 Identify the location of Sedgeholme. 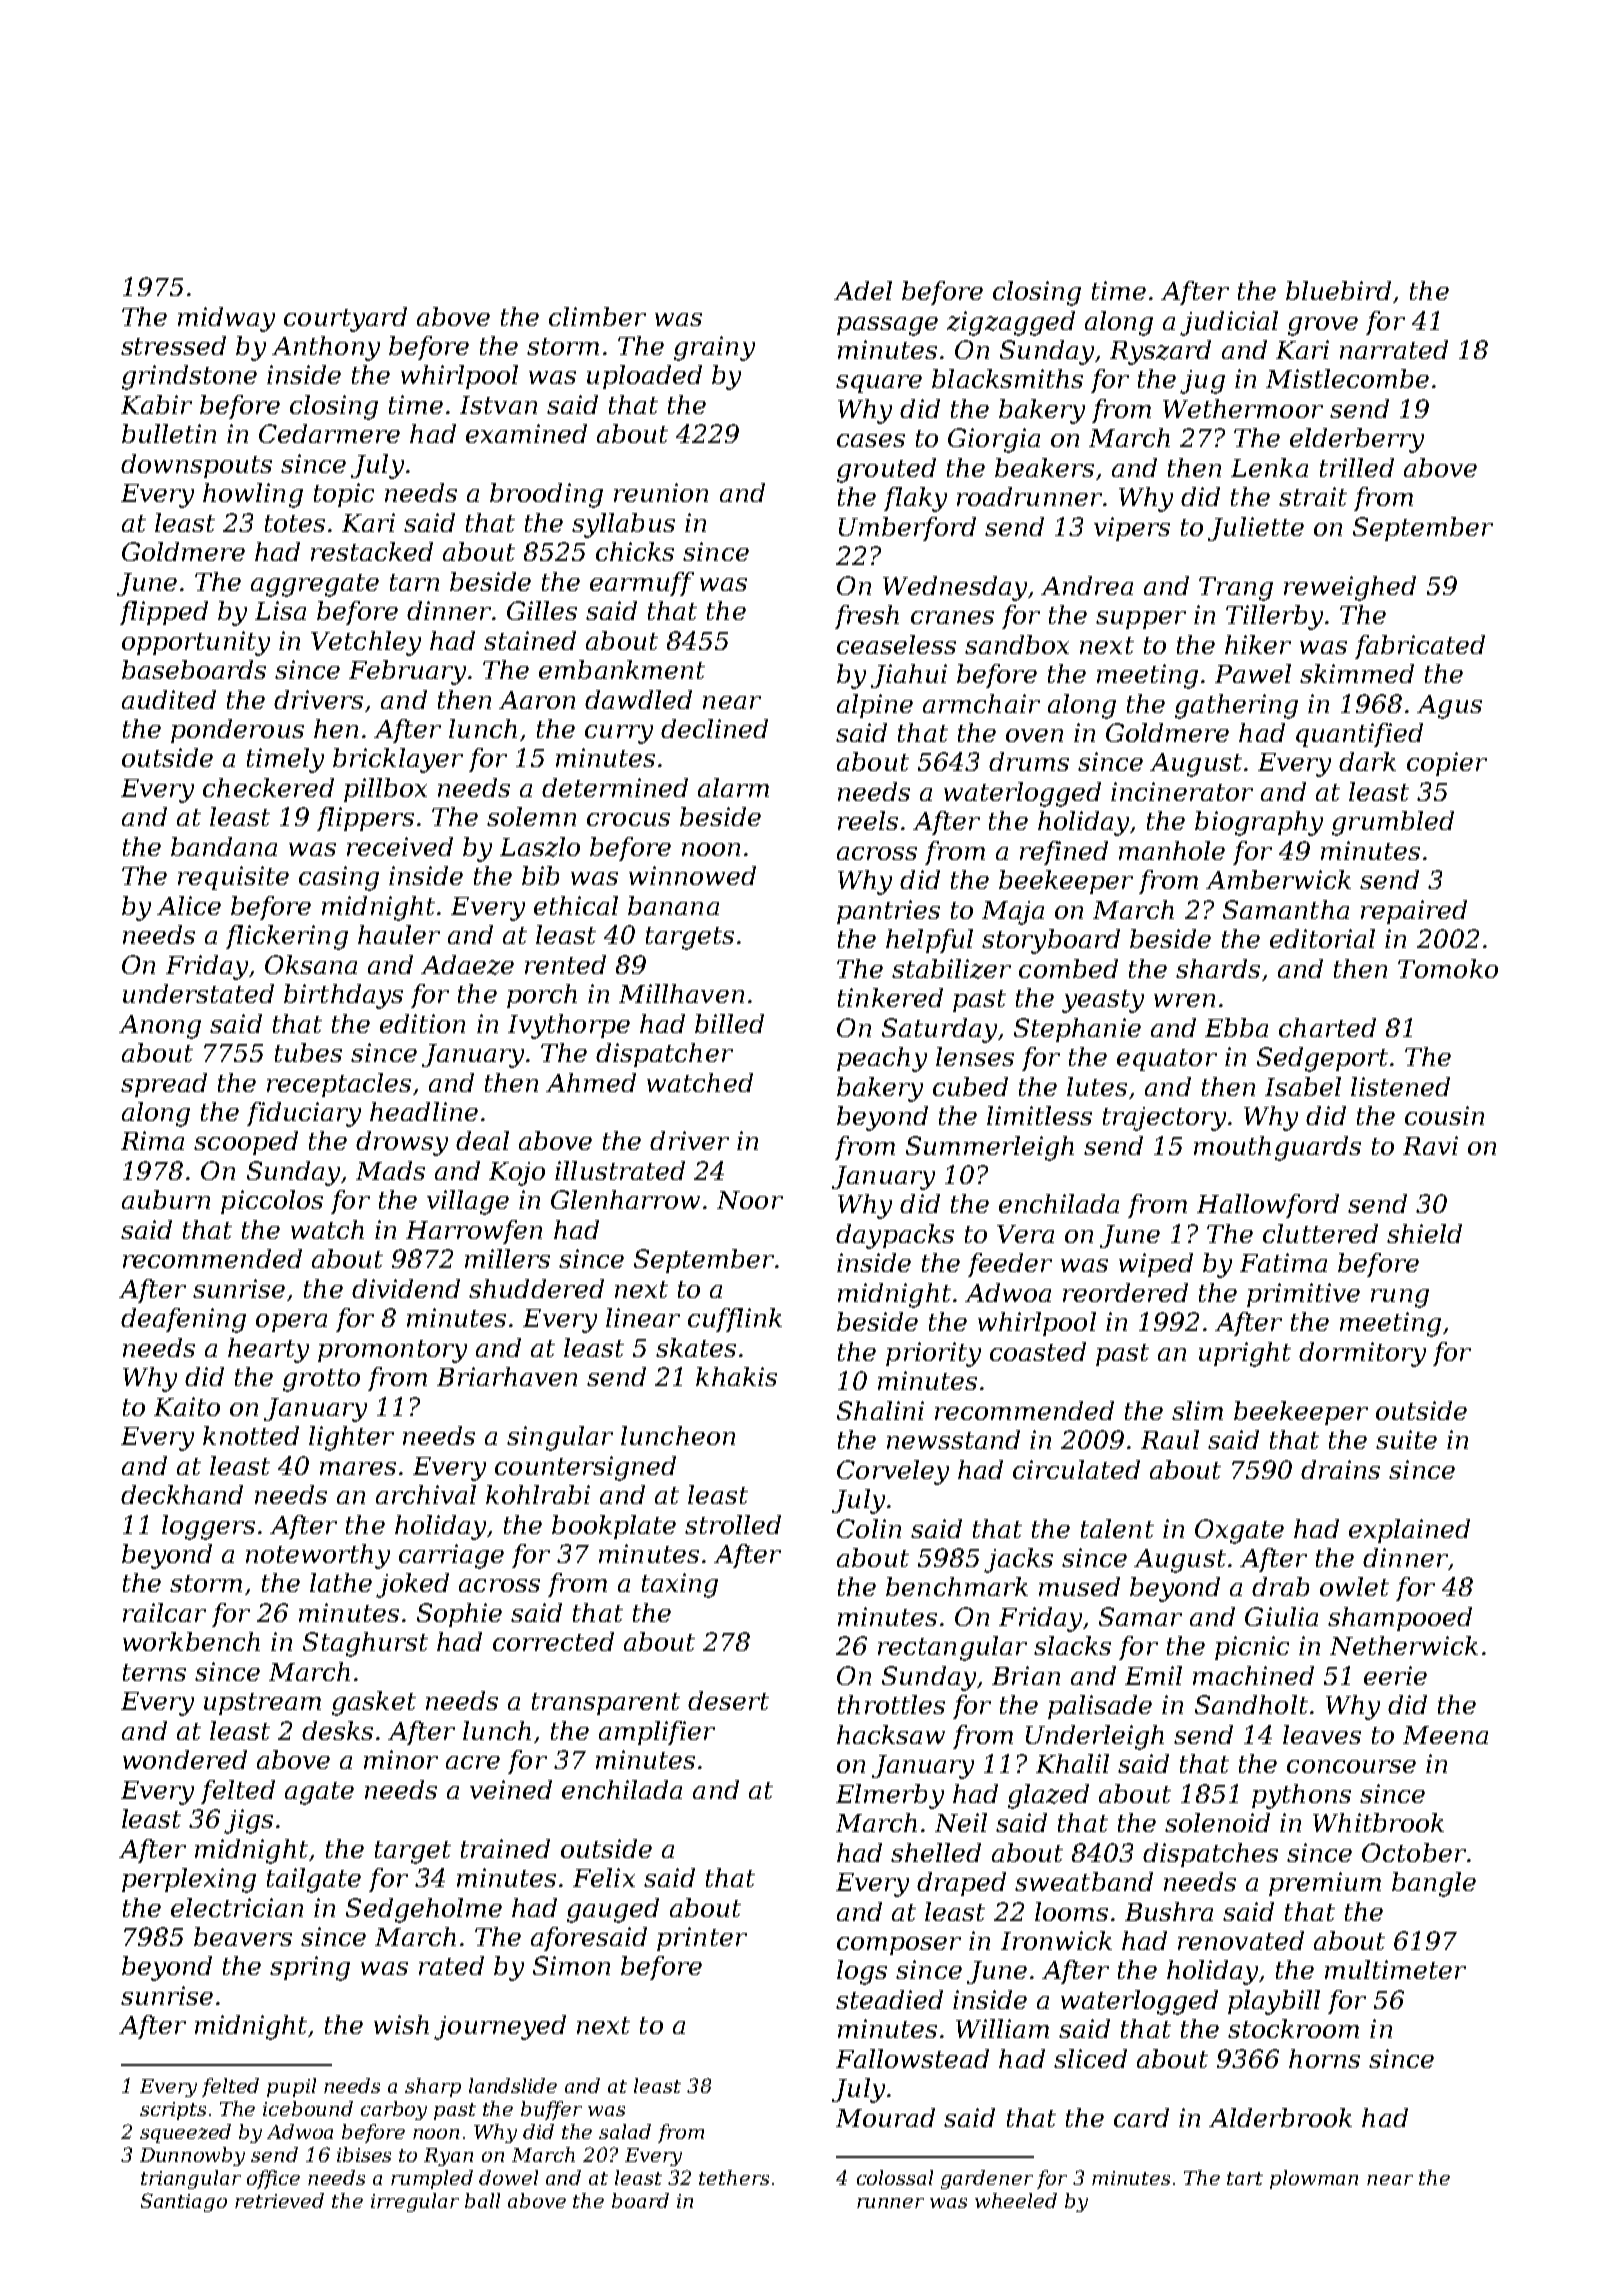
(424, 1910).
